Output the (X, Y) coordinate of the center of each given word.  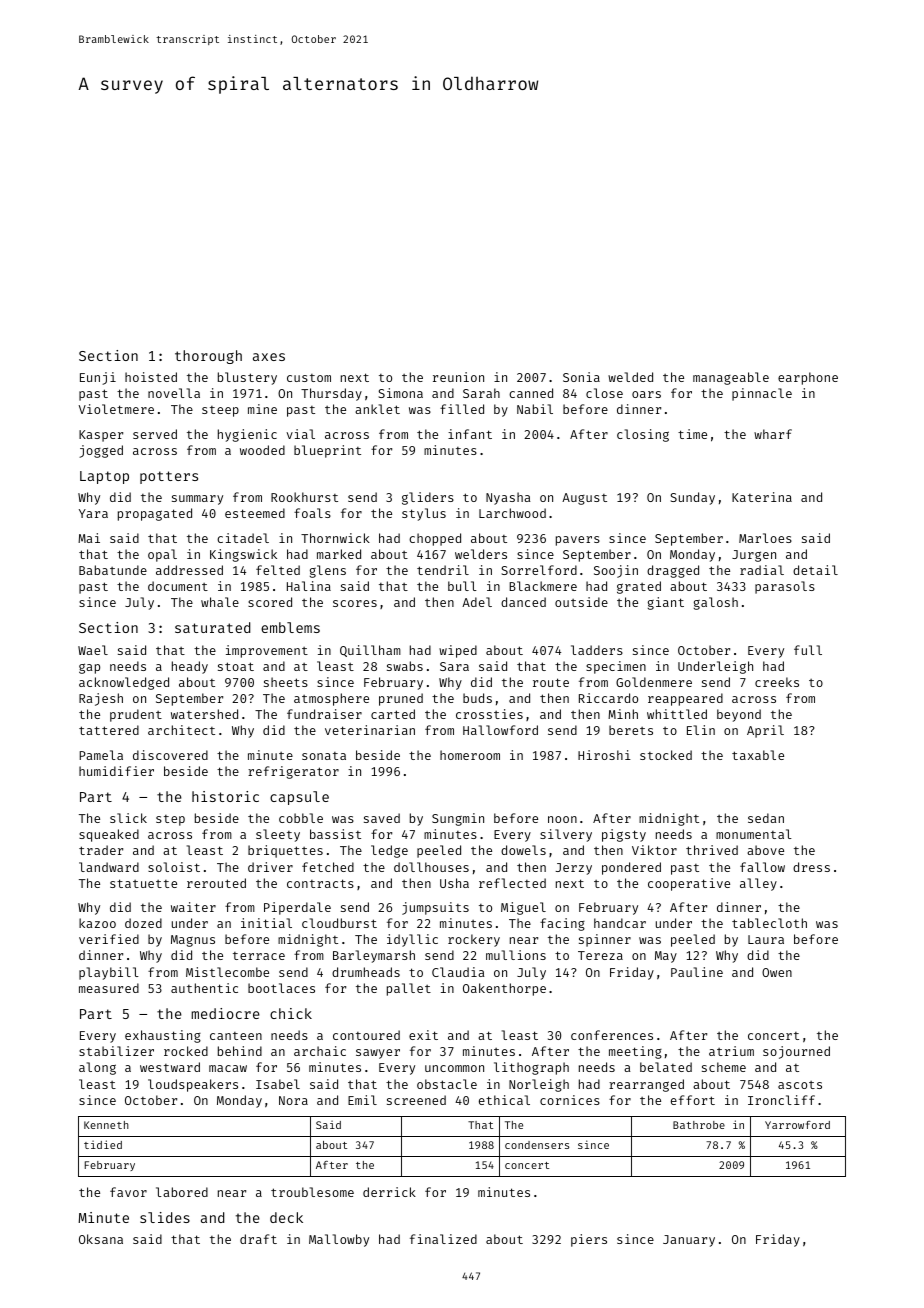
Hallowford (500, 730)
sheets (286, 682)
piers (589, 1240)
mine (262, 409)
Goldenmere (654, 682)
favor (128, 1192)
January (689, 1241)
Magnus (193, 941)
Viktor (654, 850)
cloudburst (339, 923)
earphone (808, 378)
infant (470, 434)
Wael (93, 650)
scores (355, 603)
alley (758, 884)
